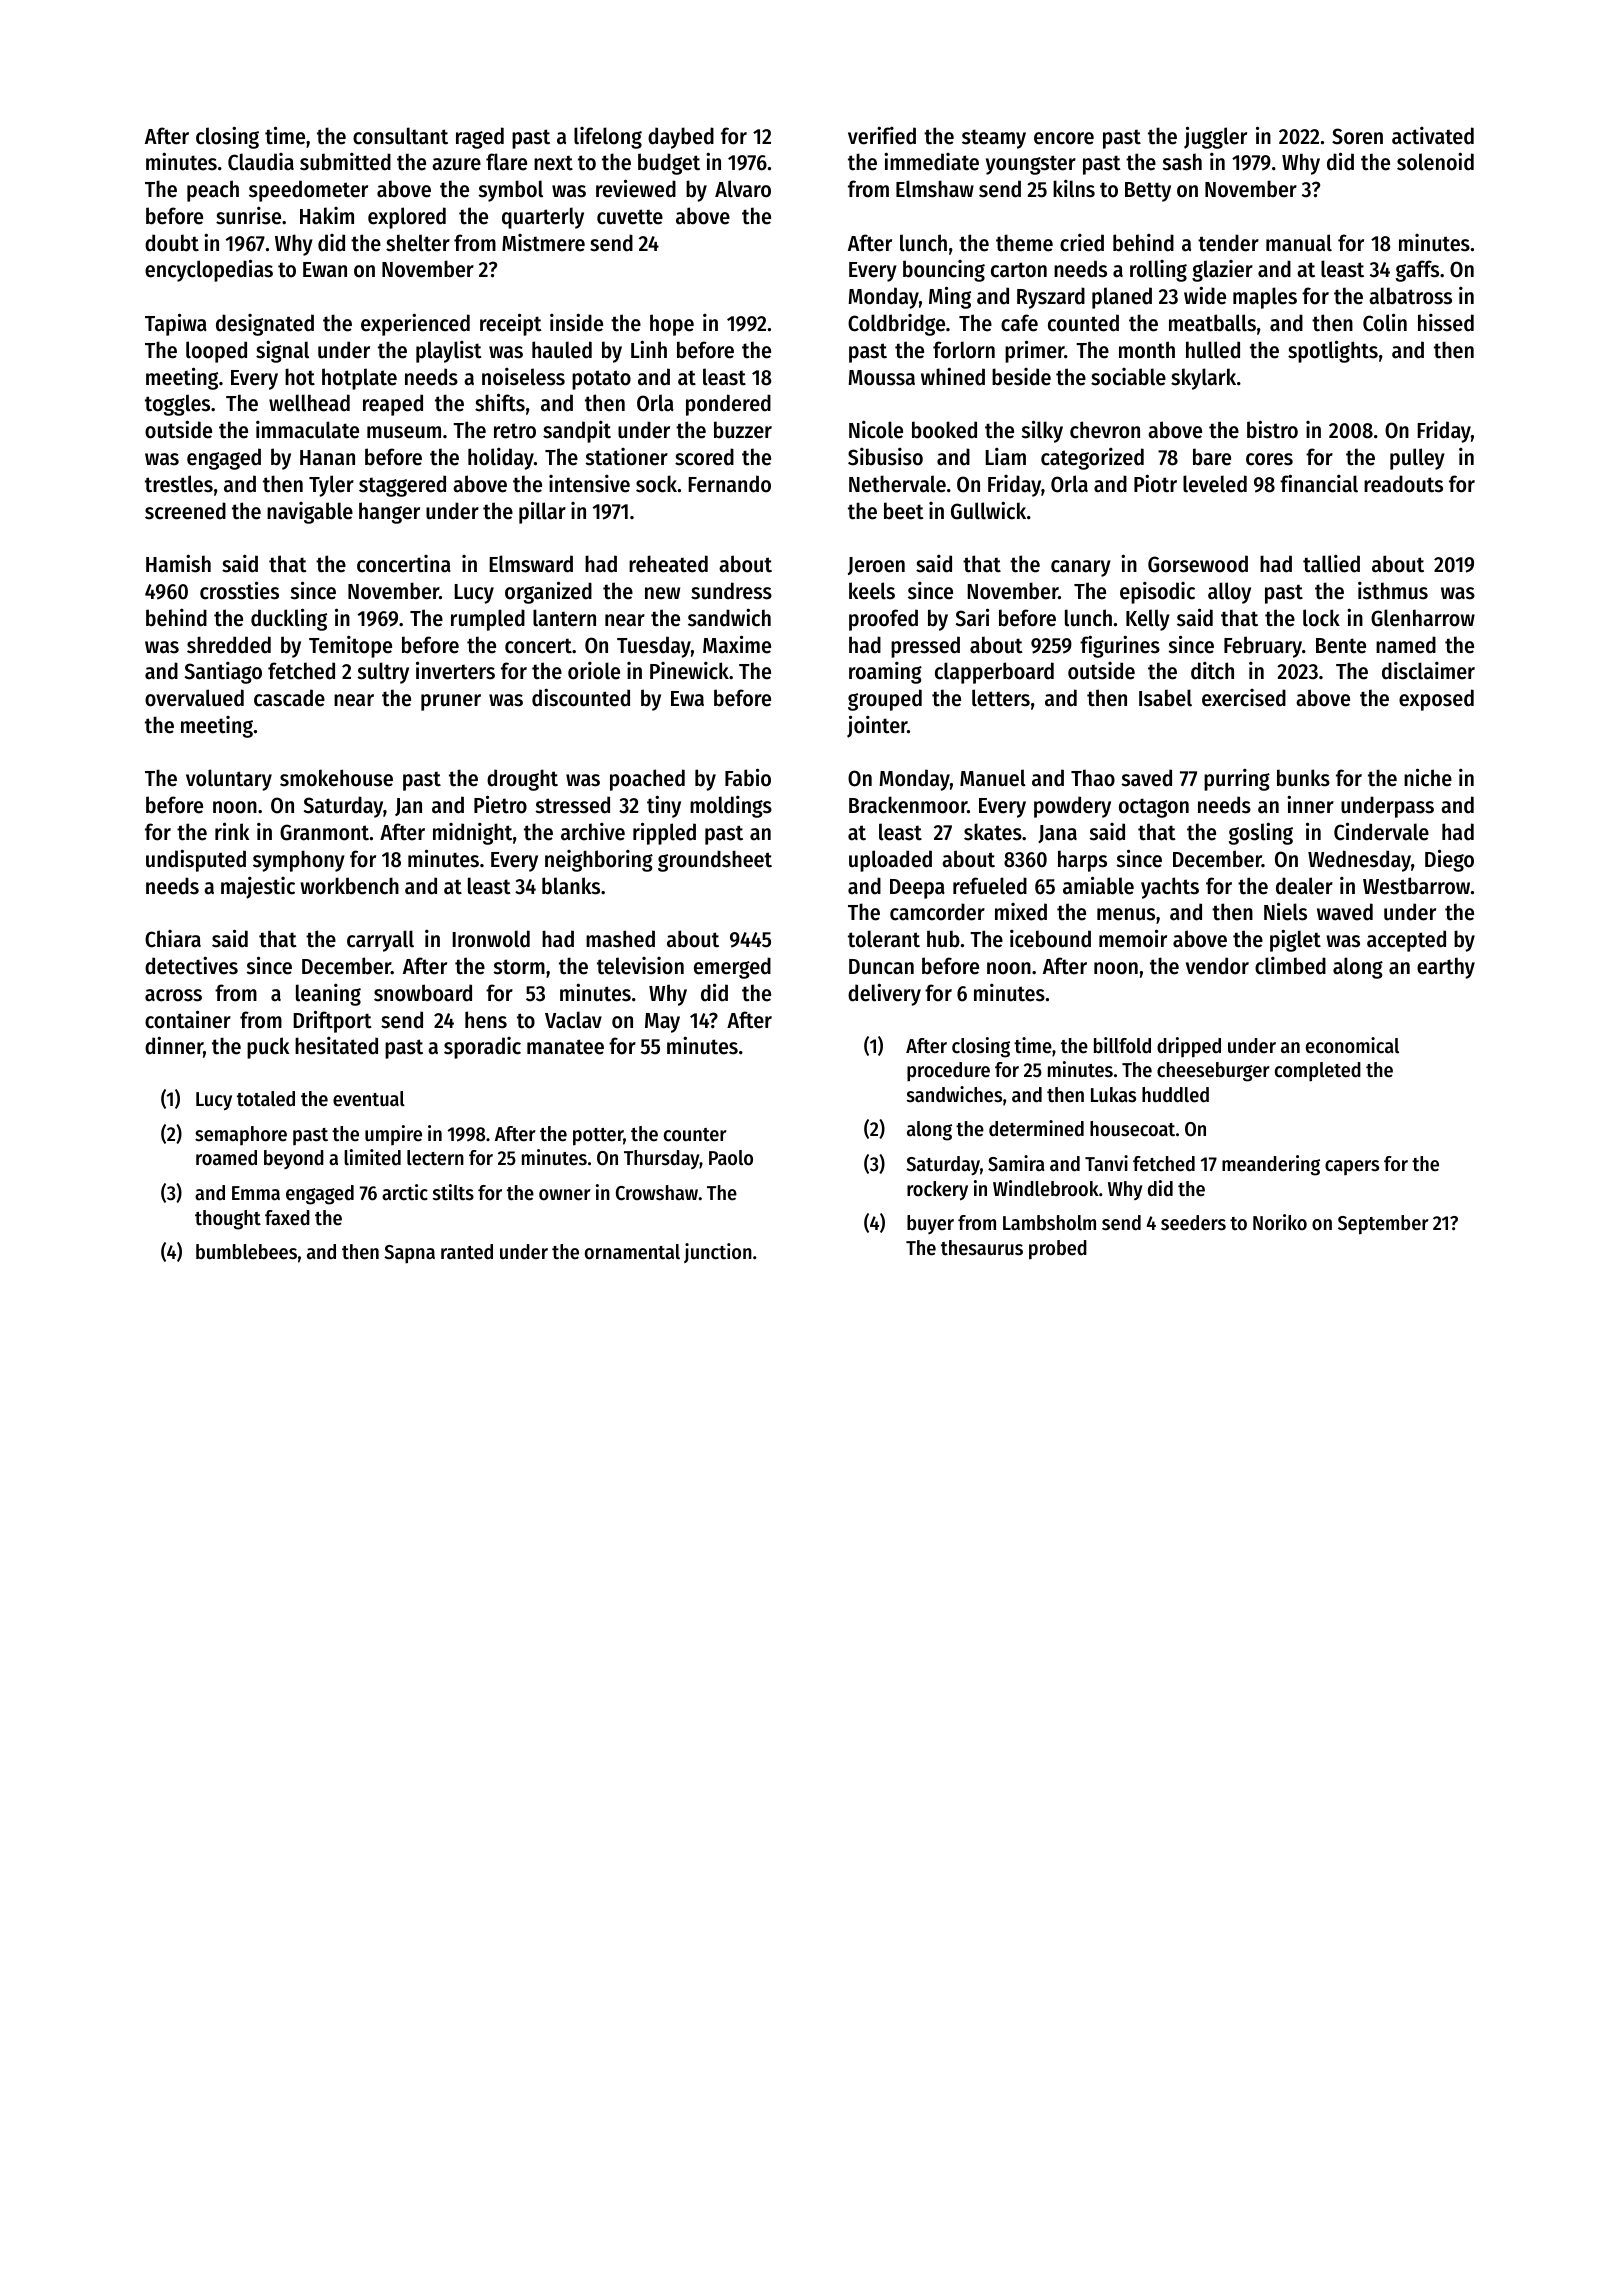  I want to click on faxed, so click(287, 1218).
